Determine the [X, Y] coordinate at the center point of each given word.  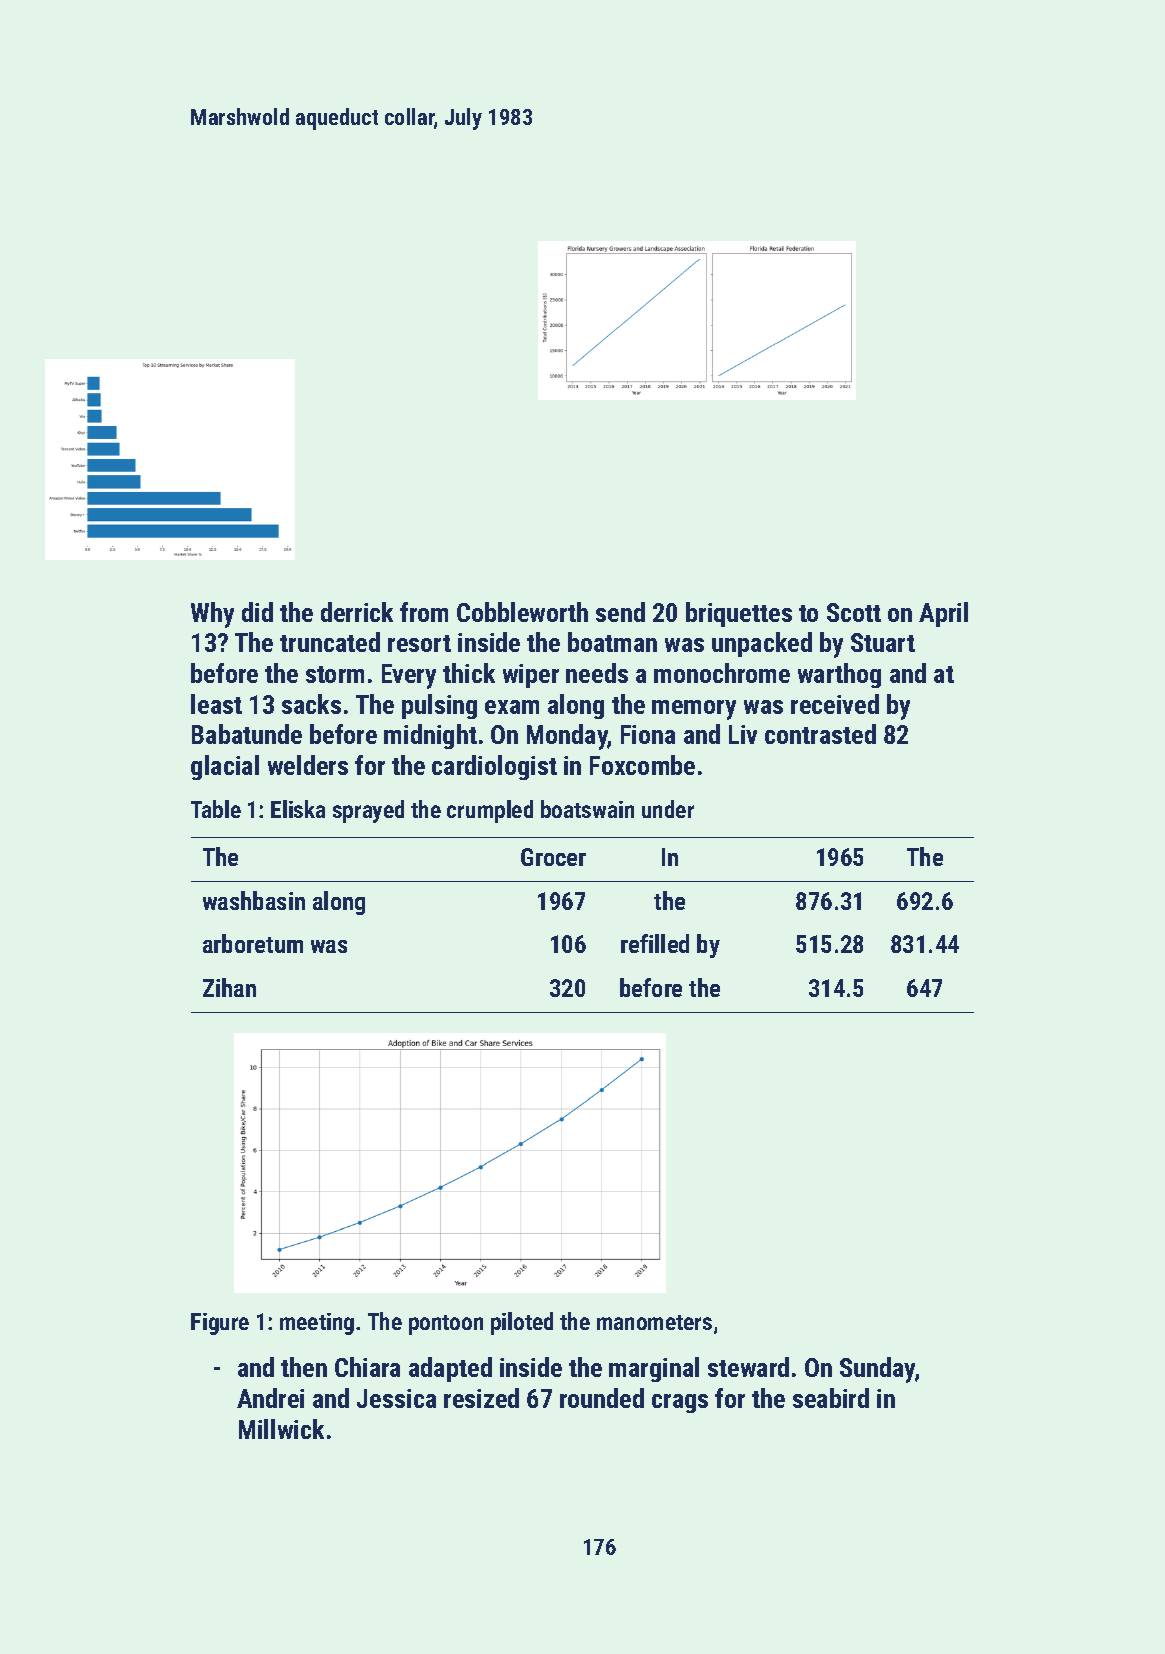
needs [597, 673]
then [304, 1367]
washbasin [254, 900]
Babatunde [247, 734]
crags [680, 1403]
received [835, 704]
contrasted [820, 734]
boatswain [587, 809]
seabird [831, 1398]
